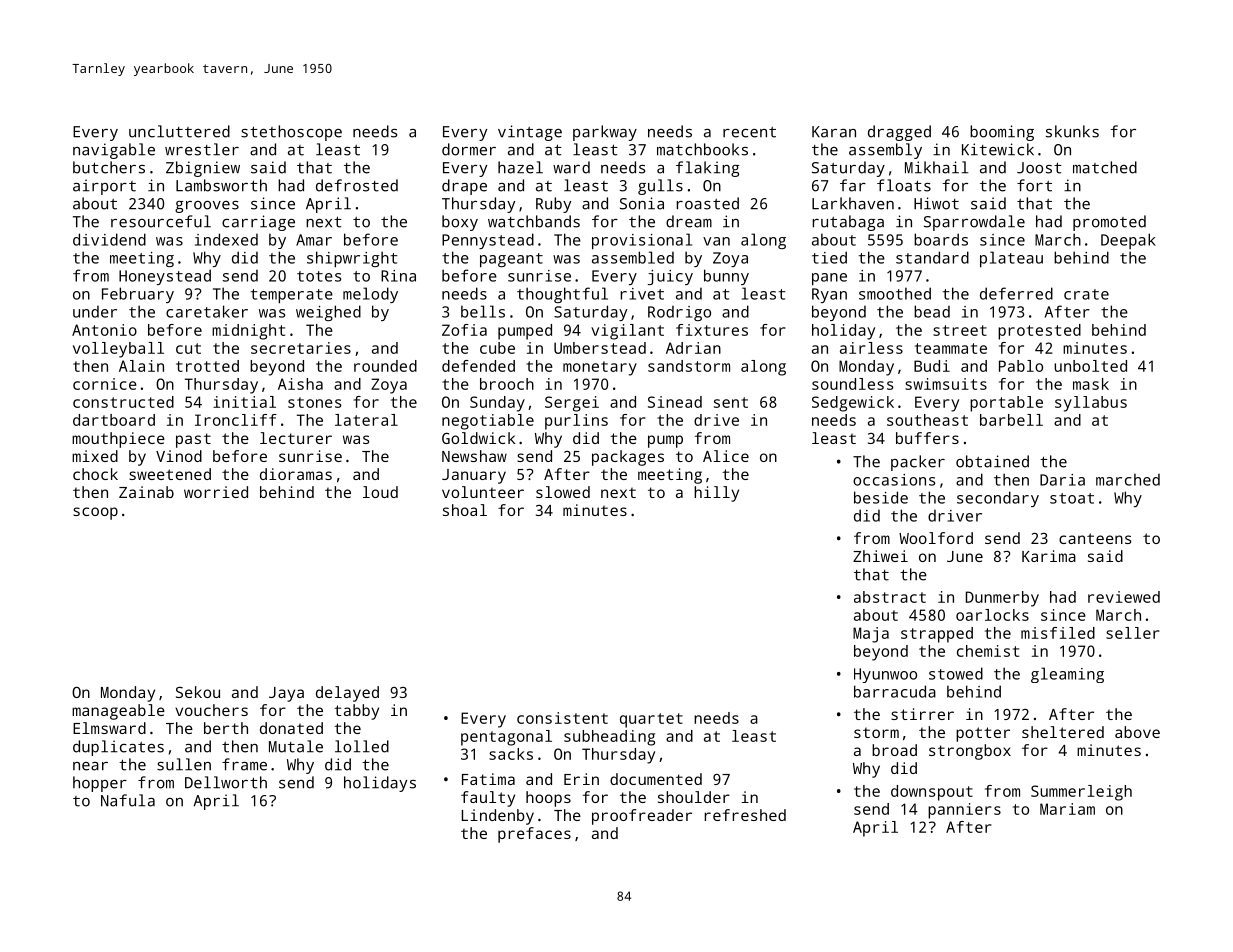 The height and width of the screenshot is (952, 1233). What do you see at coordinates (1011, 259) in the screenshot?
I see `plateau` at bounding box center [1011, 259].
